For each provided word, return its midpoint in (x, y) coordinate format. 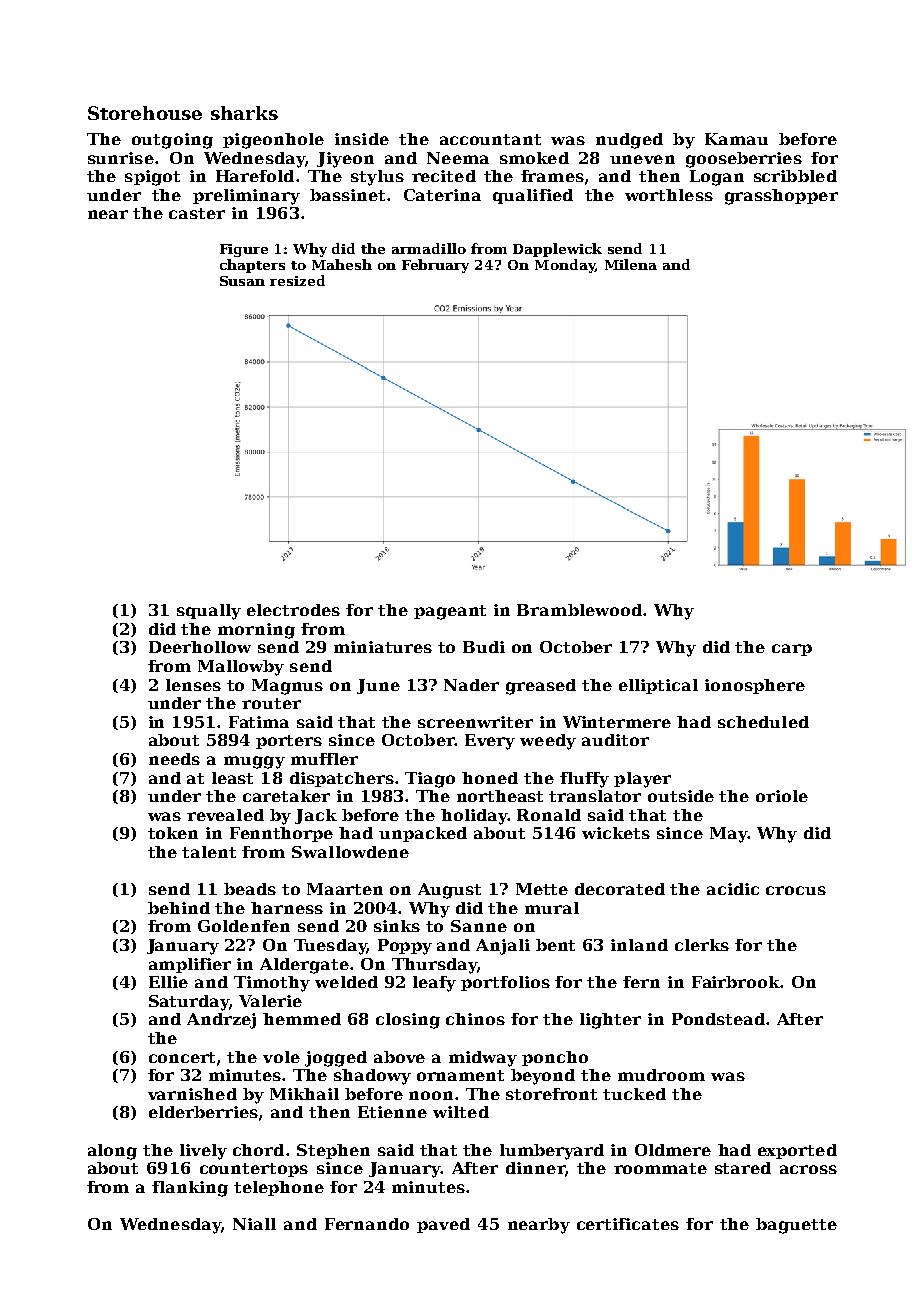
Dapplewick (557, 250)
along (112, 1152)
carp (792, 650)
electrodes (293, 610)
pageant (450, 612)
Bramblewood (579, 610)
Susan (242, 281)
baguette (796, 1226)
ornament (460, 1075)
